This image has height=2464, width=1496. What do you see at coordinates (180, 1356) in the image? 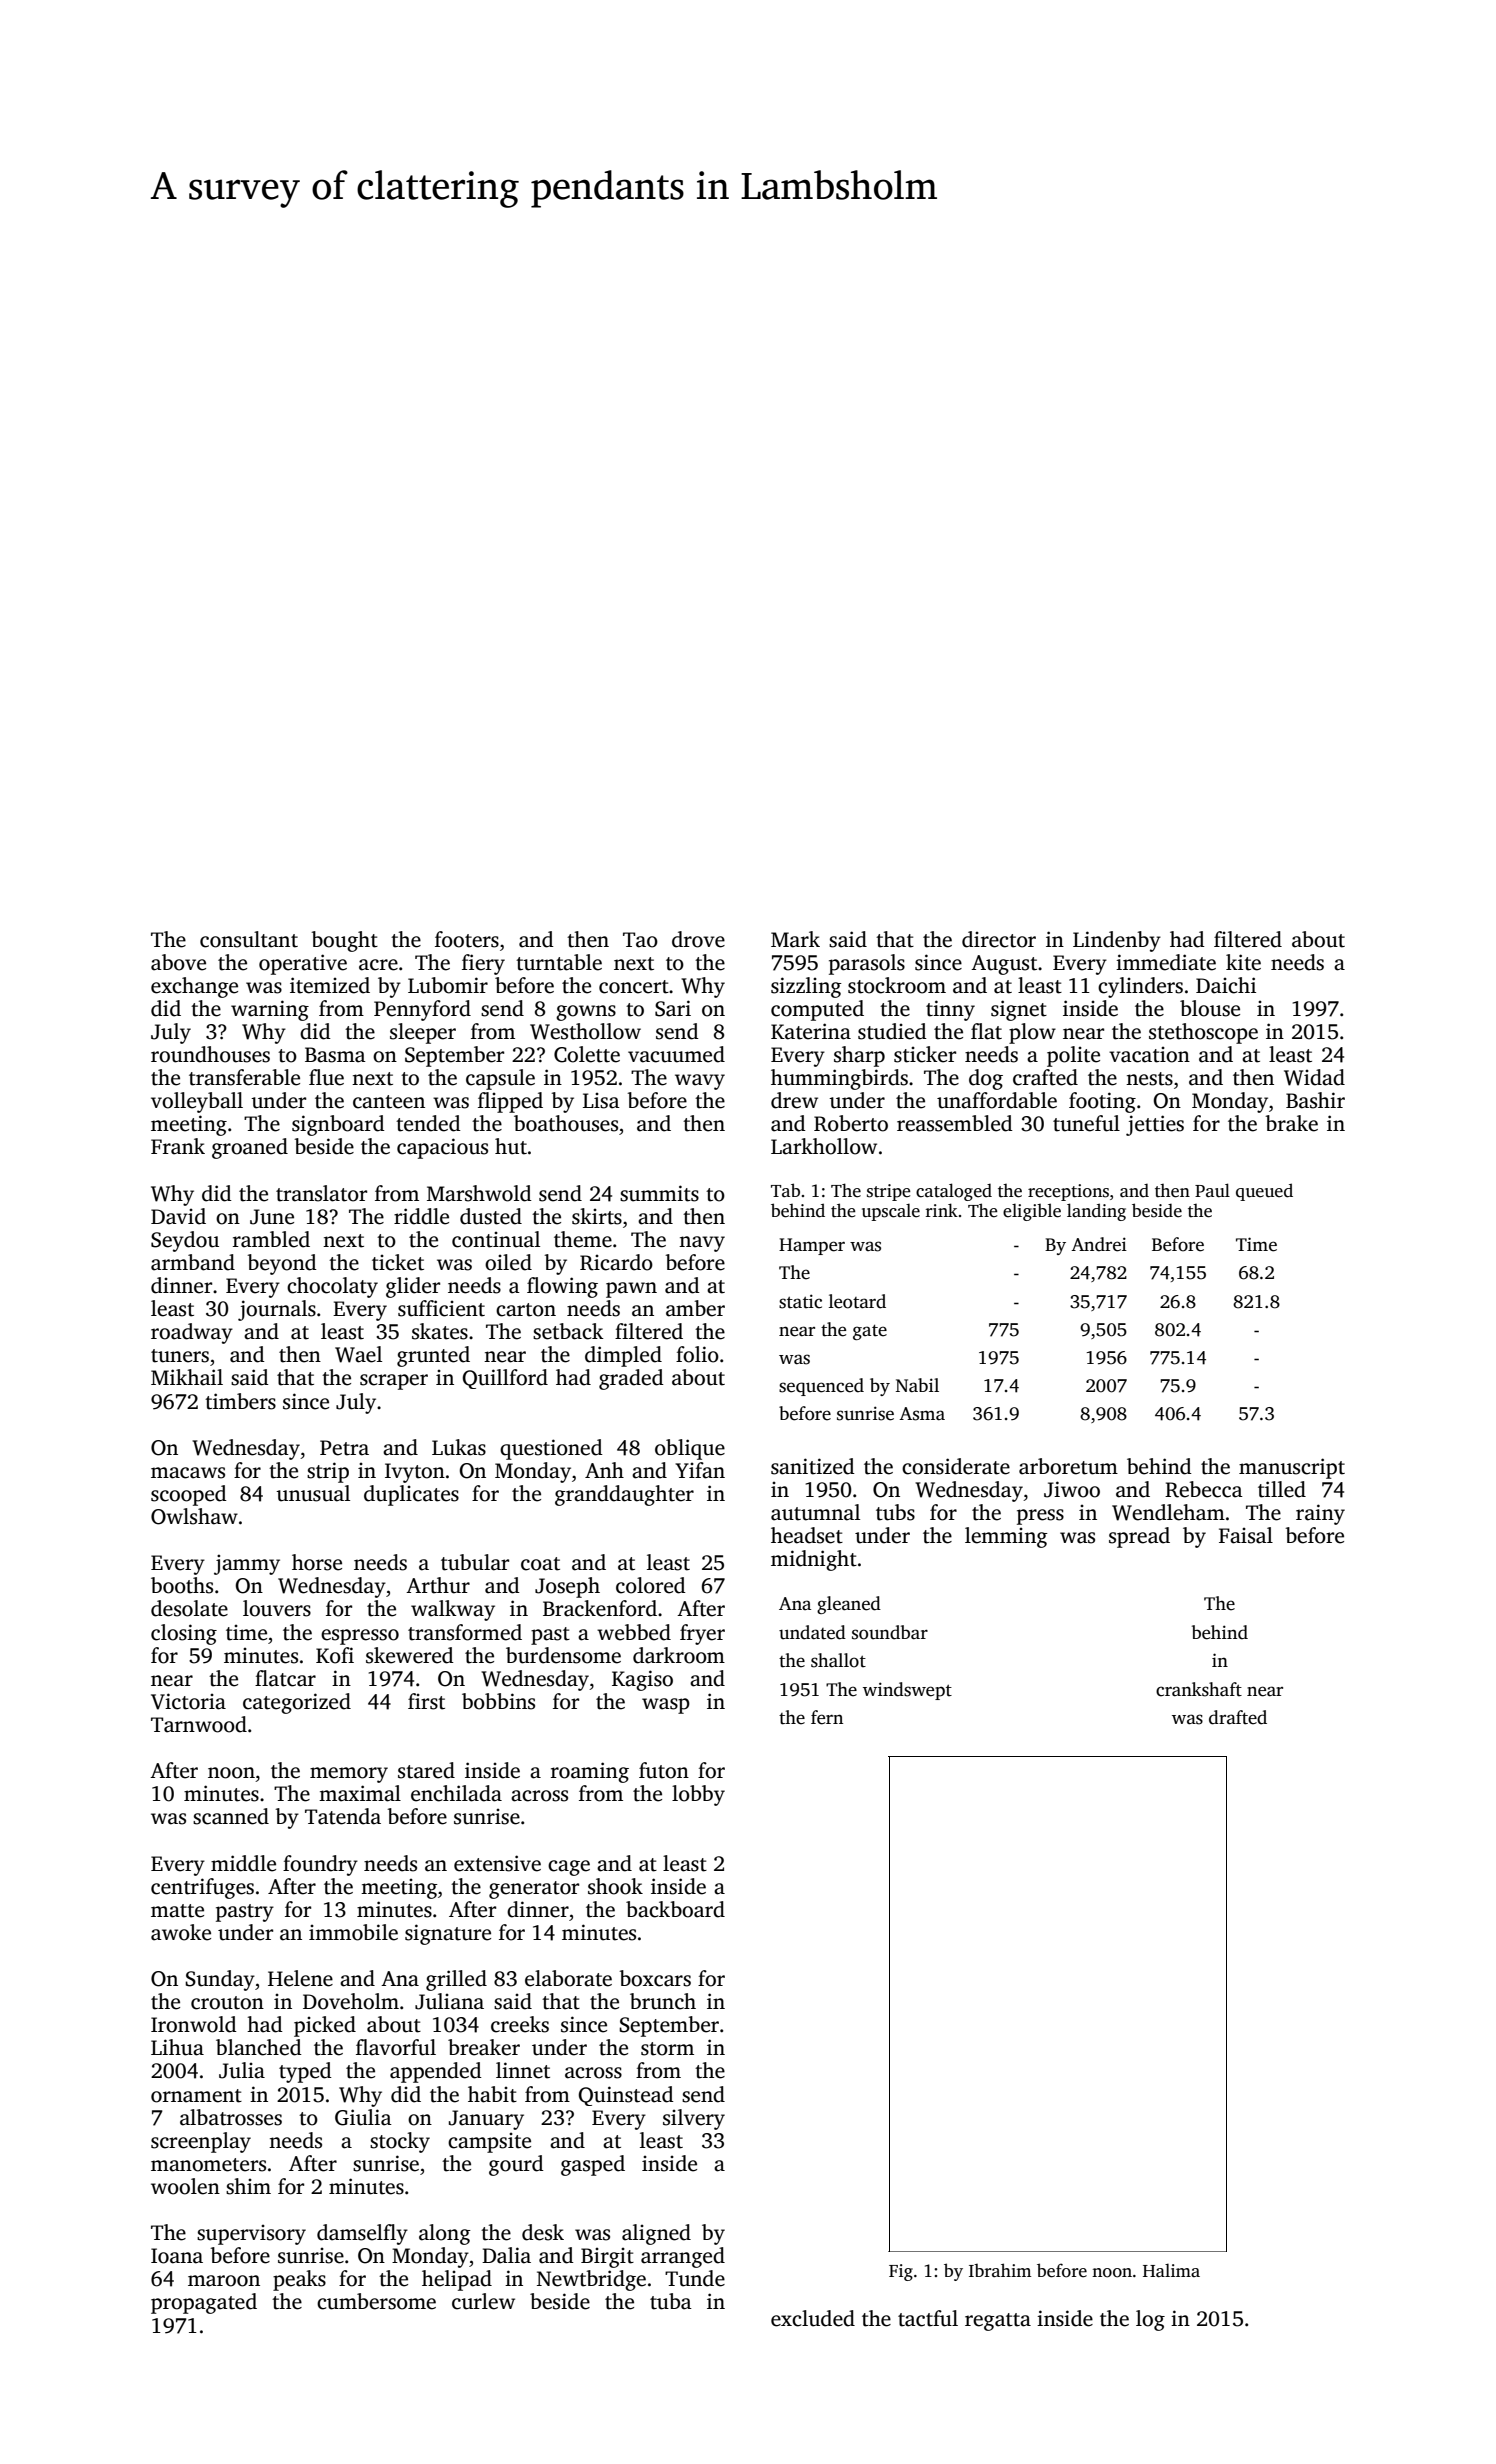
I see `tuners` at bounding box center [180, 1356].
